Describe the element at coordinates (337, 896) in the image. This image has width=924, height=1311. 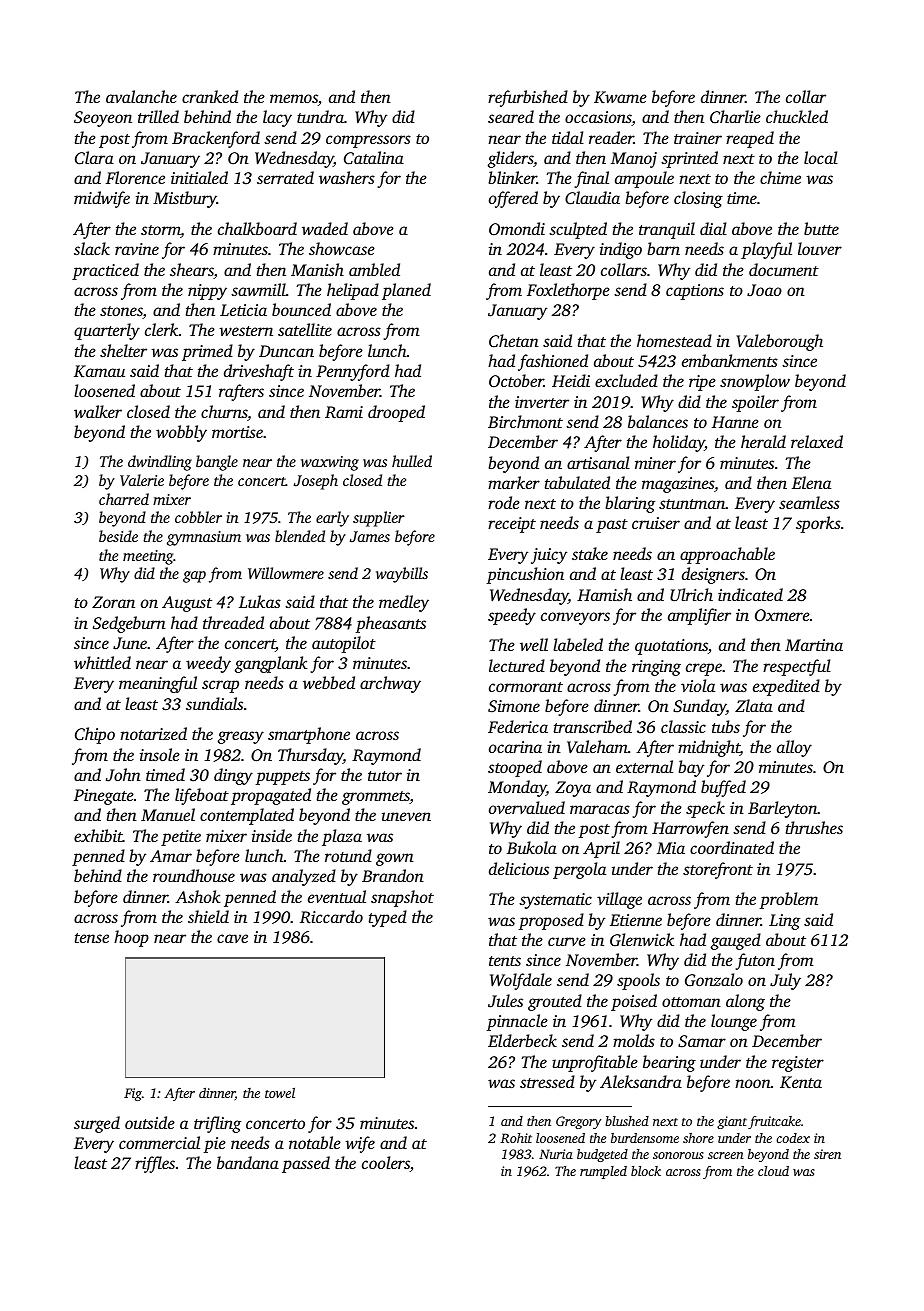
I see `eventual` at that location.
